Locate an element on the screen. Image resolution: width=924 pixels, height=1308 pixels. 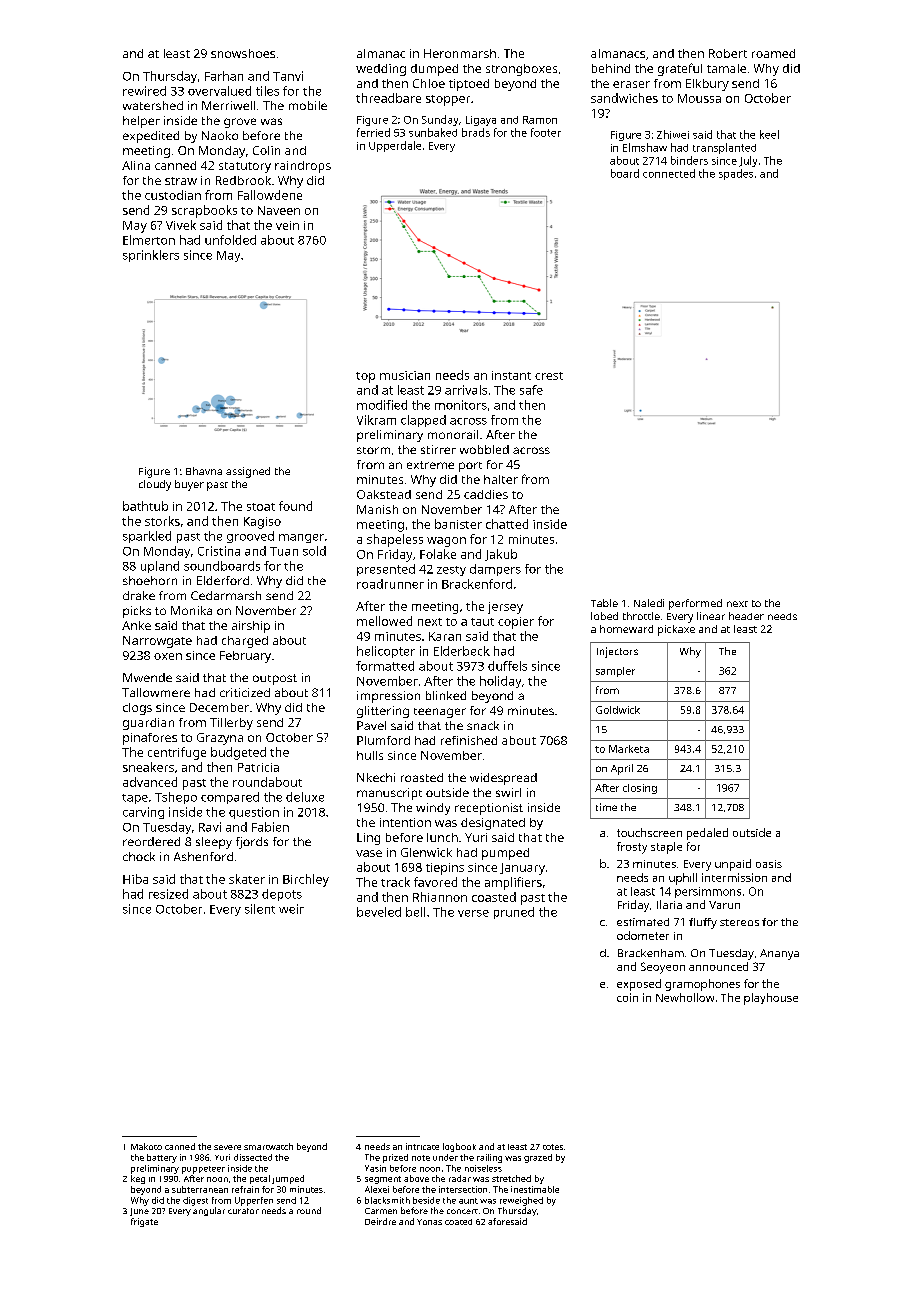
coin is located at coordinates (627, 997).
